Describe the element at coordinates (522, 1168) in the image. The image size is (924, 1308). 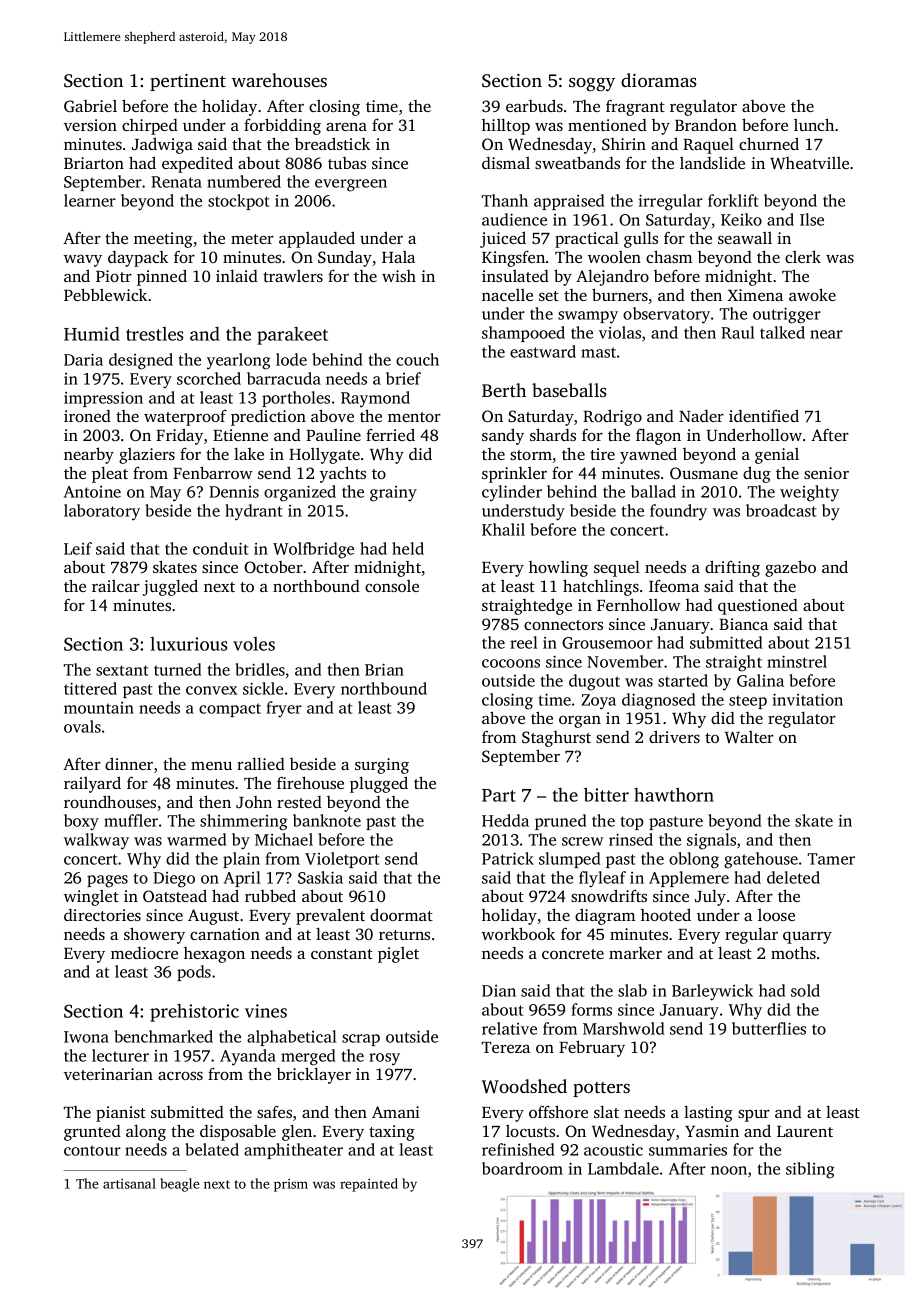
I see `boardroom` at that location.
